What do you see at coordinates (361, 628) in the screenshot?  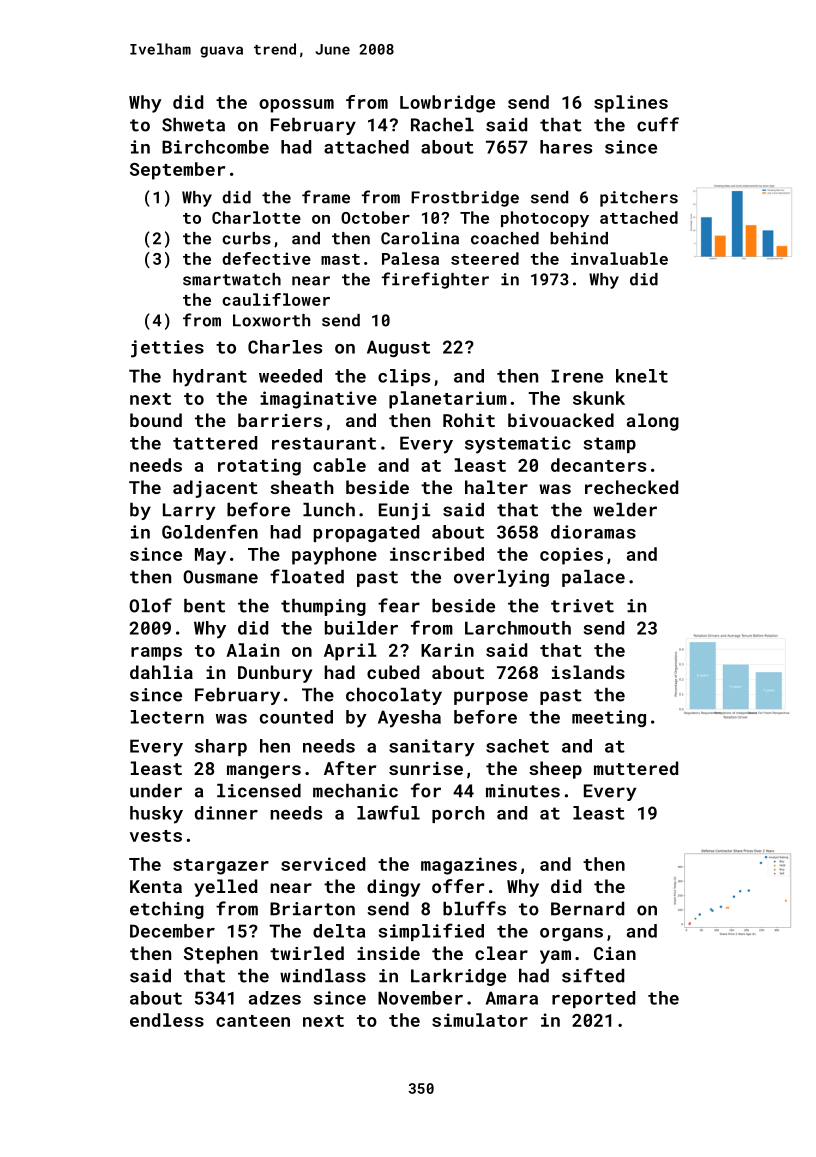 I see `builder` at bounding box center [361, 628].
